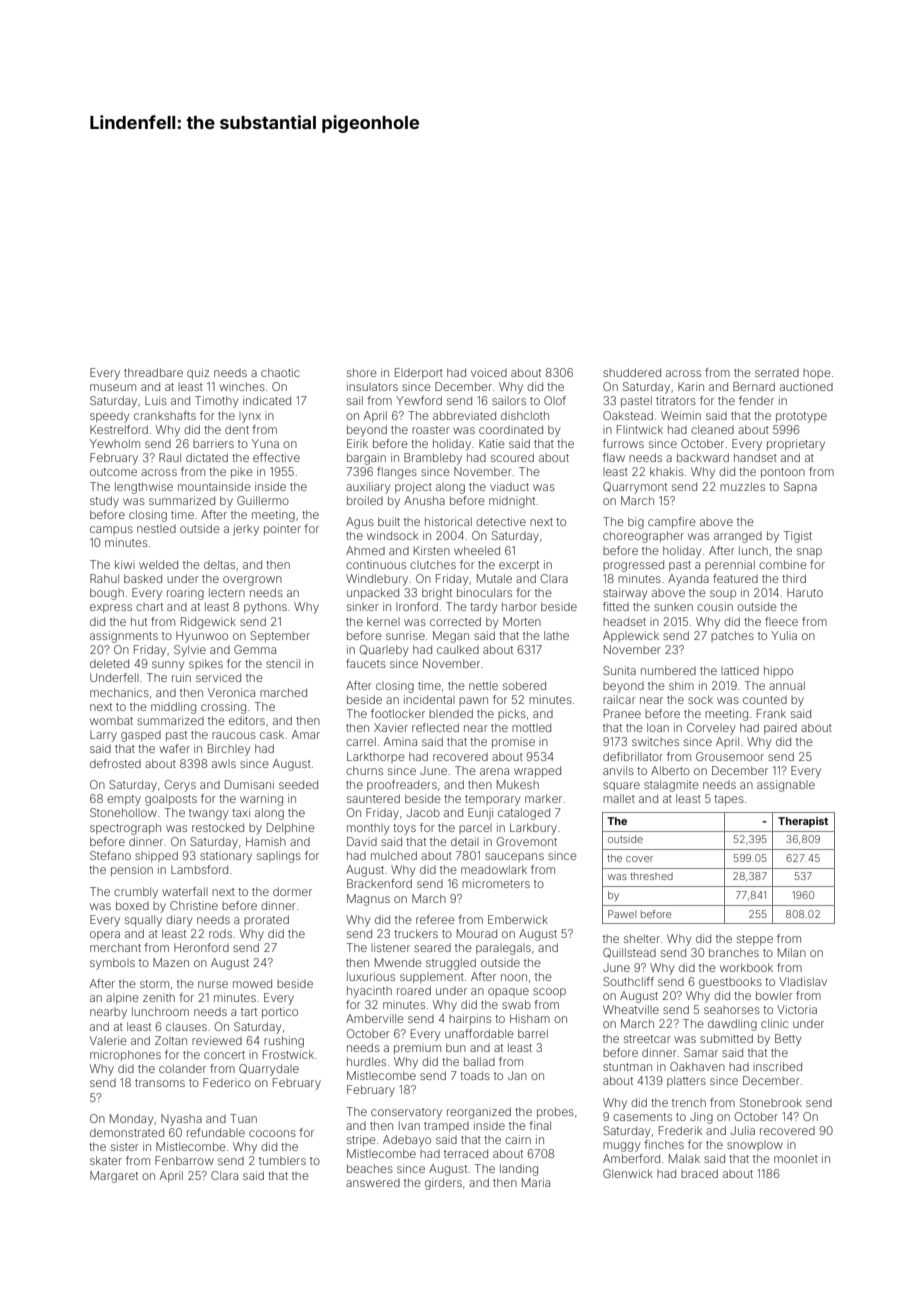 The width and height of the image is (924, 1308). Describe the element at coordinates (153, 372) in the image. I see `threadbare` at that location.
